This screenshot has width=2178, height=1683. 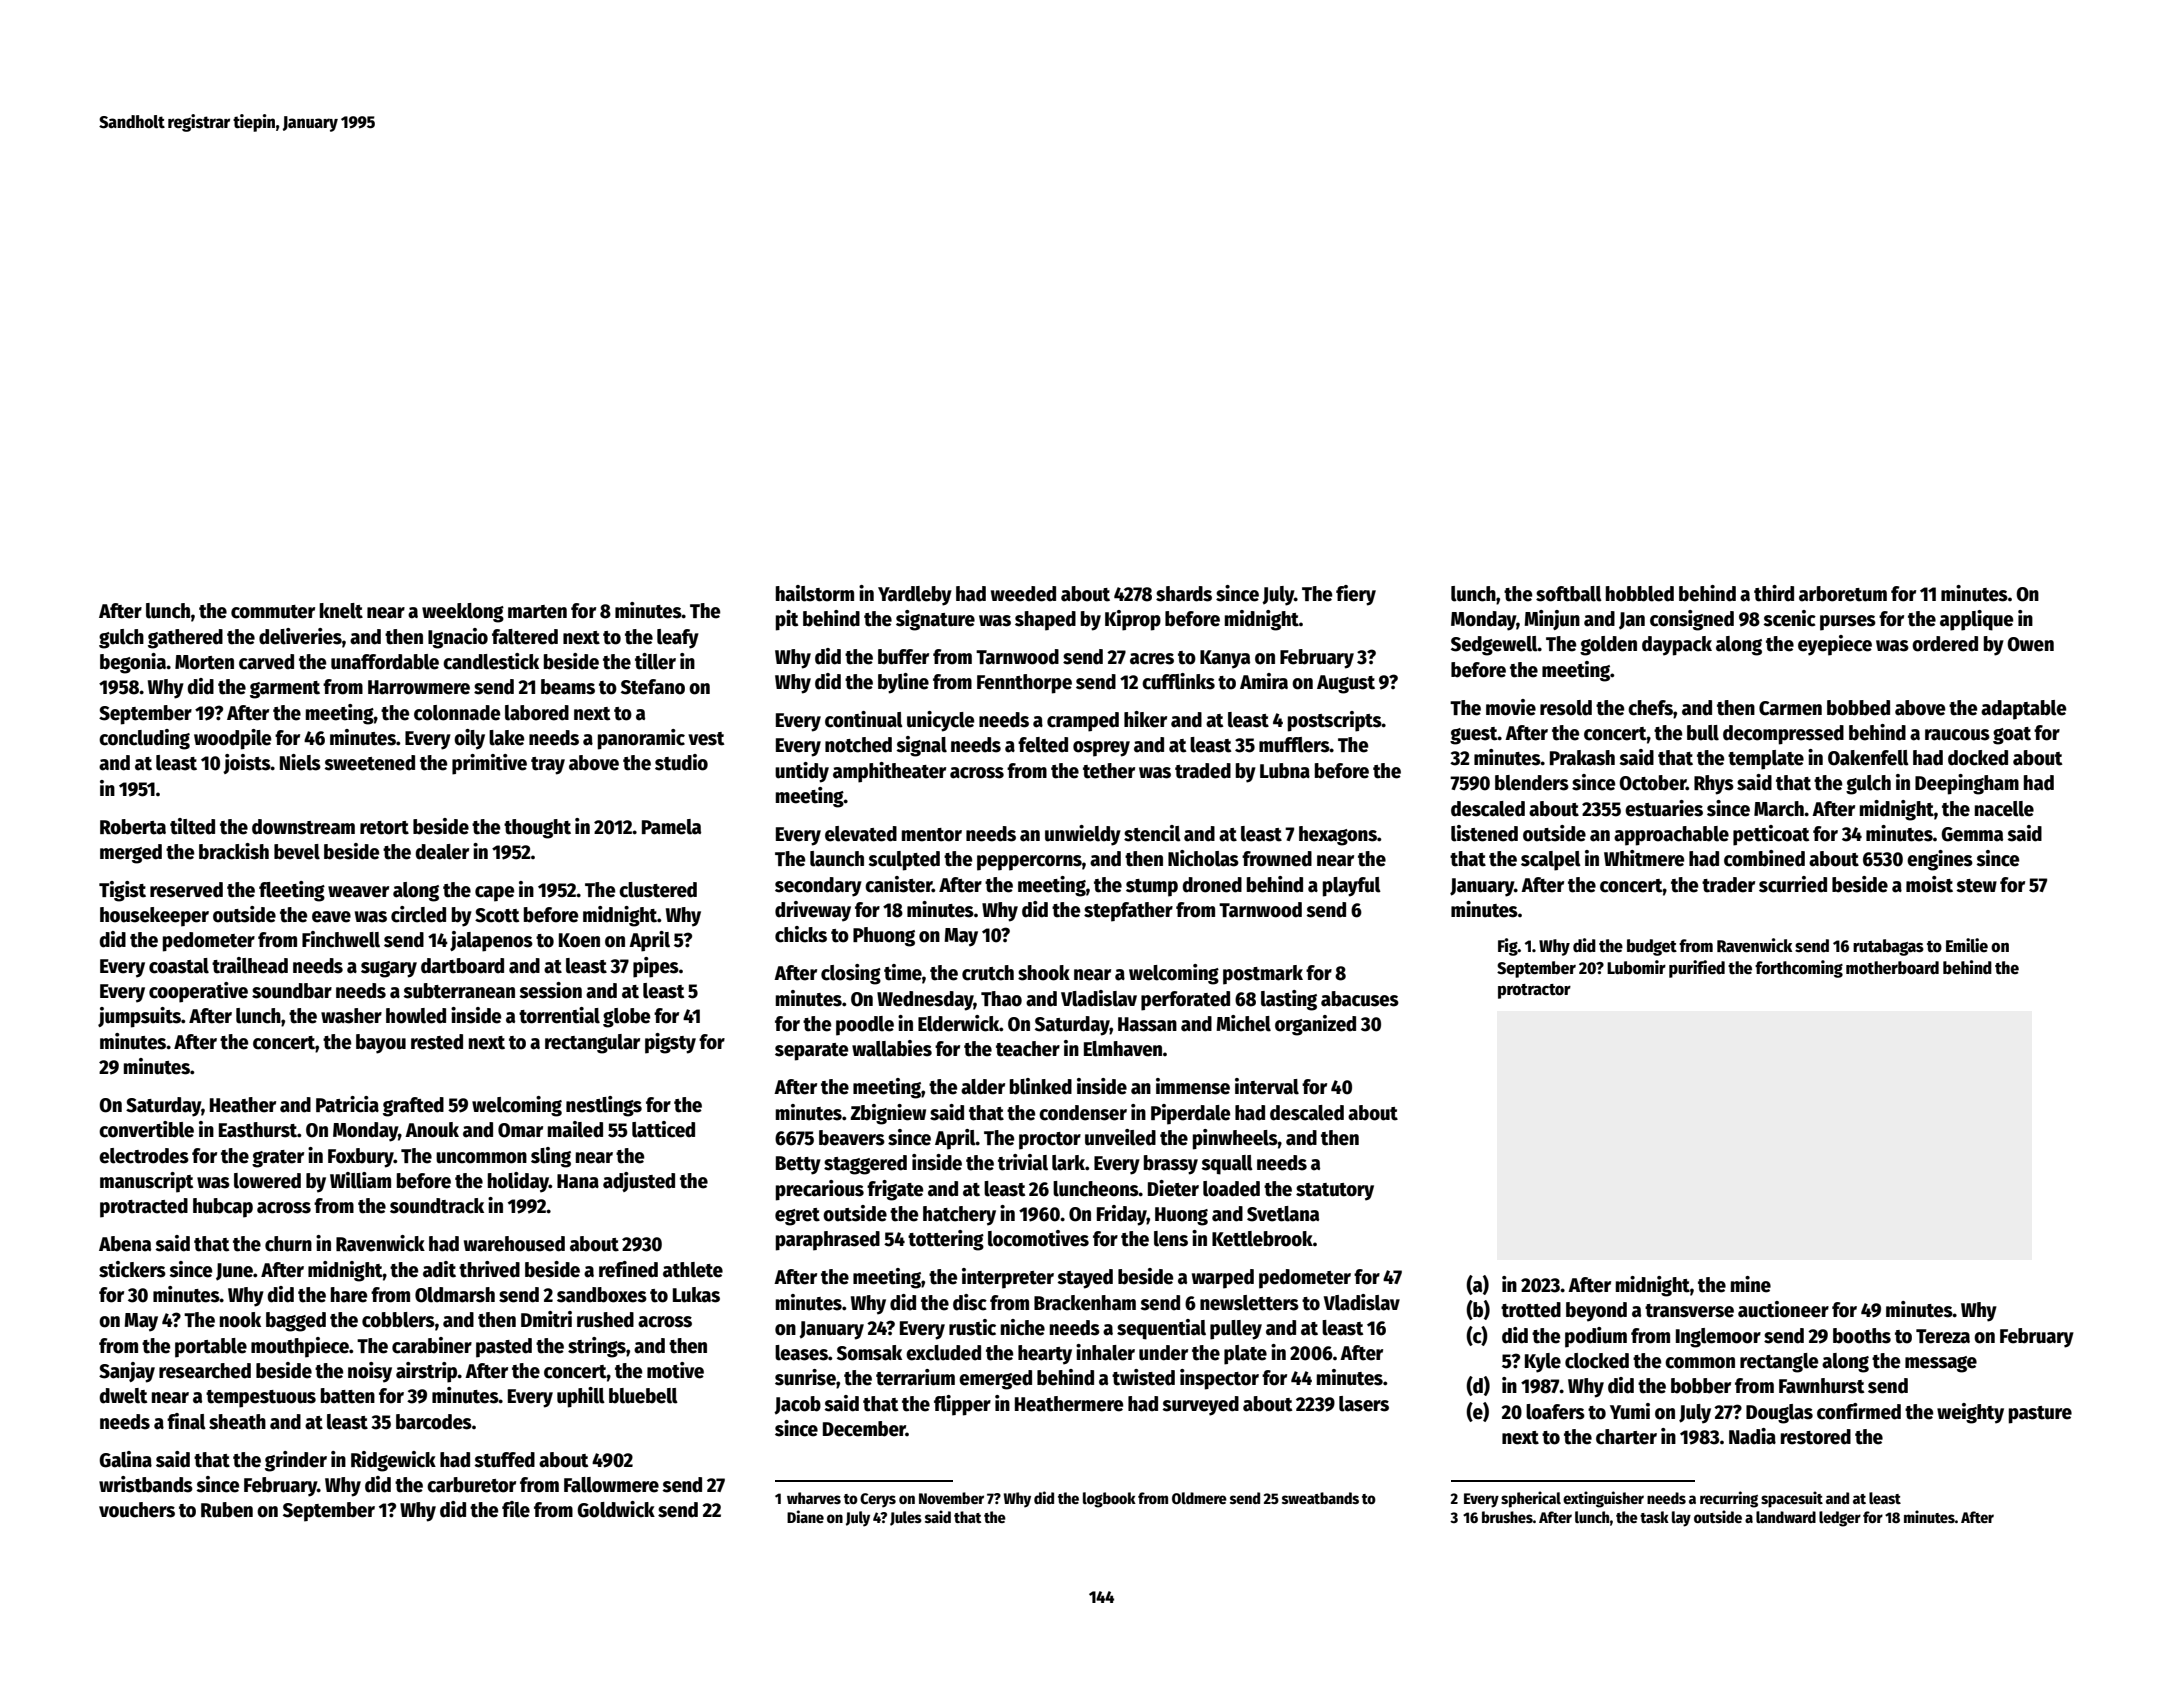 What do you see at coordinates (1320, 1498) in the screenshot?
I see `sweatbands` at bounding box center [1320, 1498].
